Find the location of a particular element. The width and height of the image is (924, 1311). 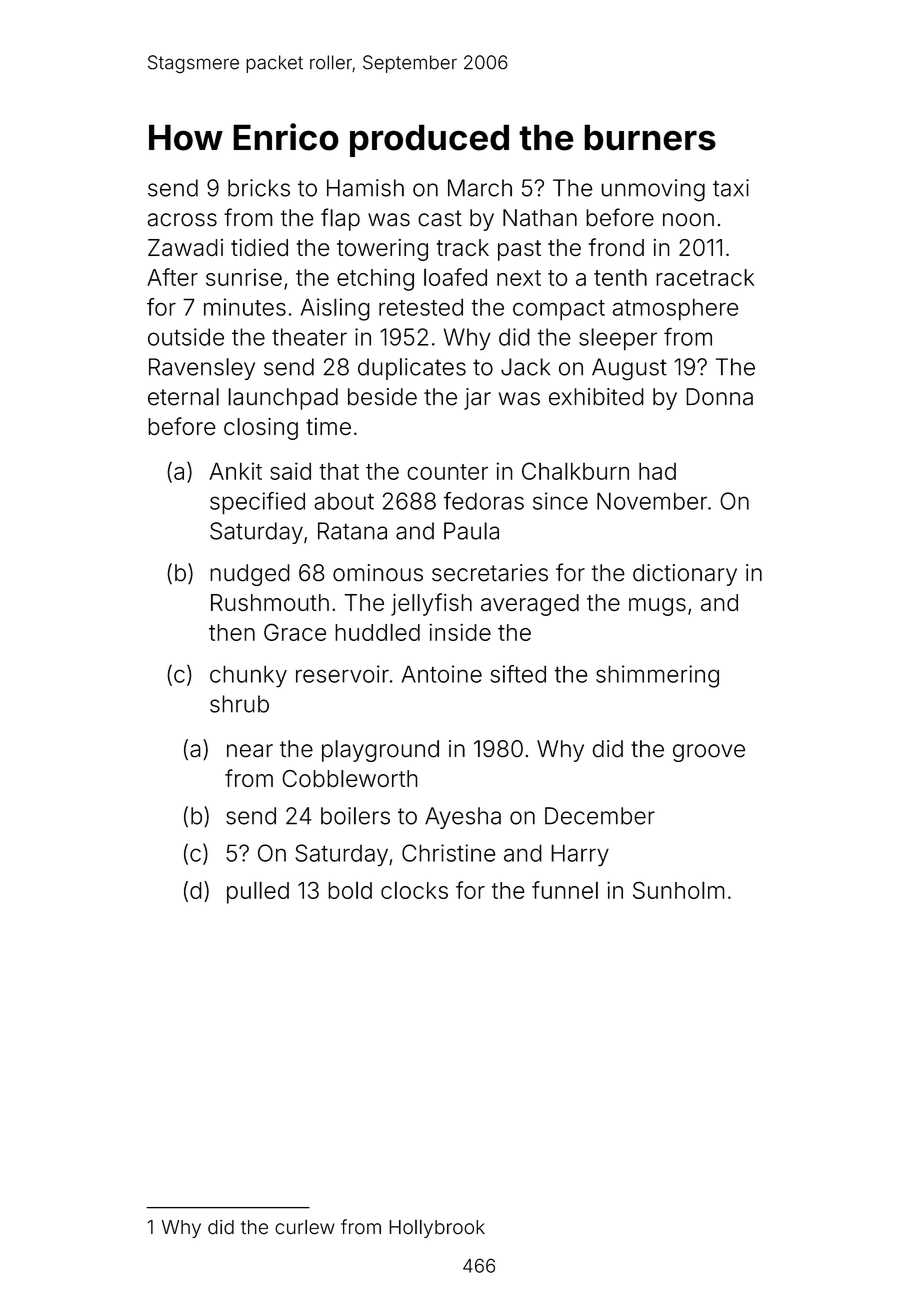

Paula is located at coordinates (471, 531).
